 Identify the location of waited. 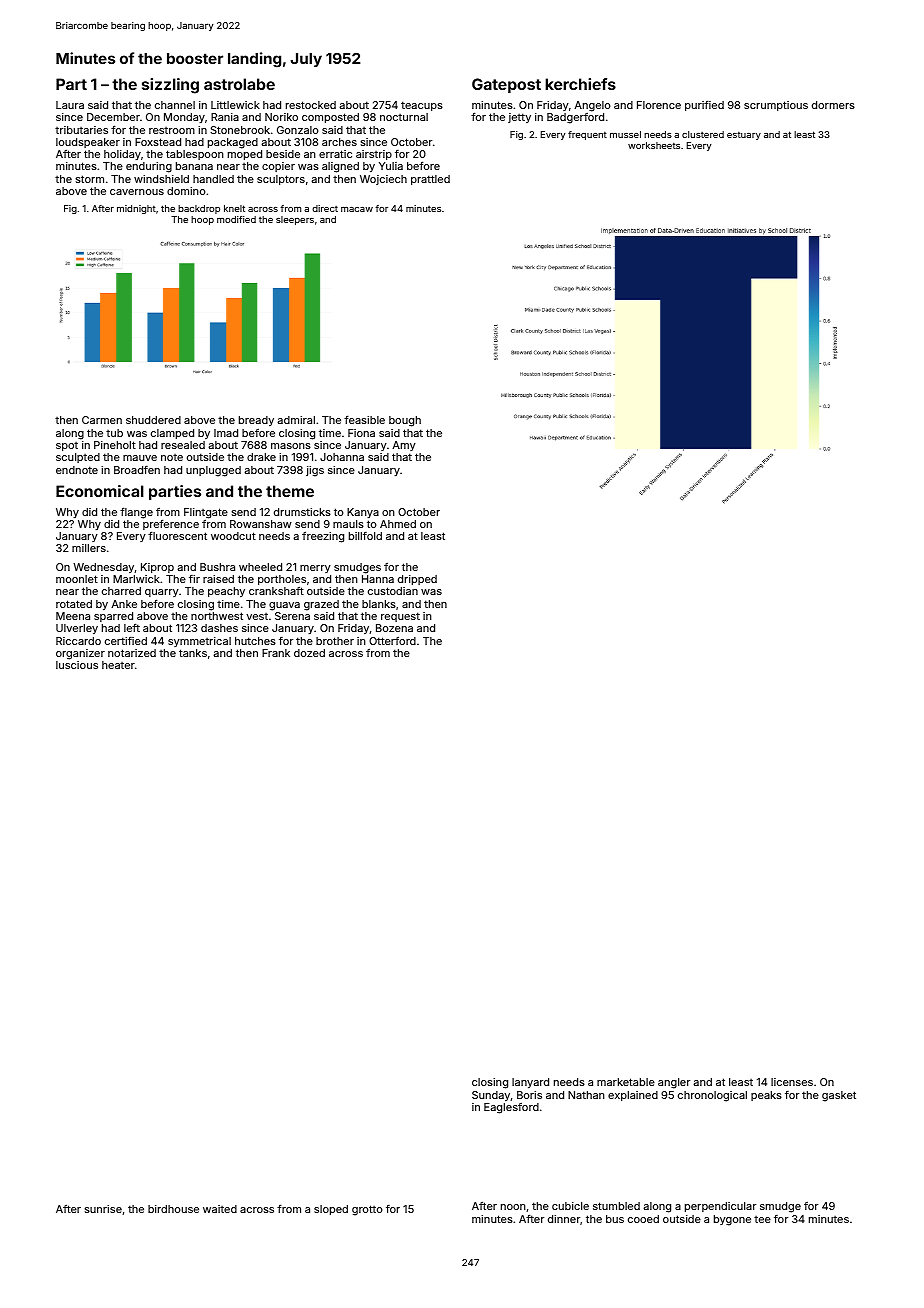
(220, 1209).
